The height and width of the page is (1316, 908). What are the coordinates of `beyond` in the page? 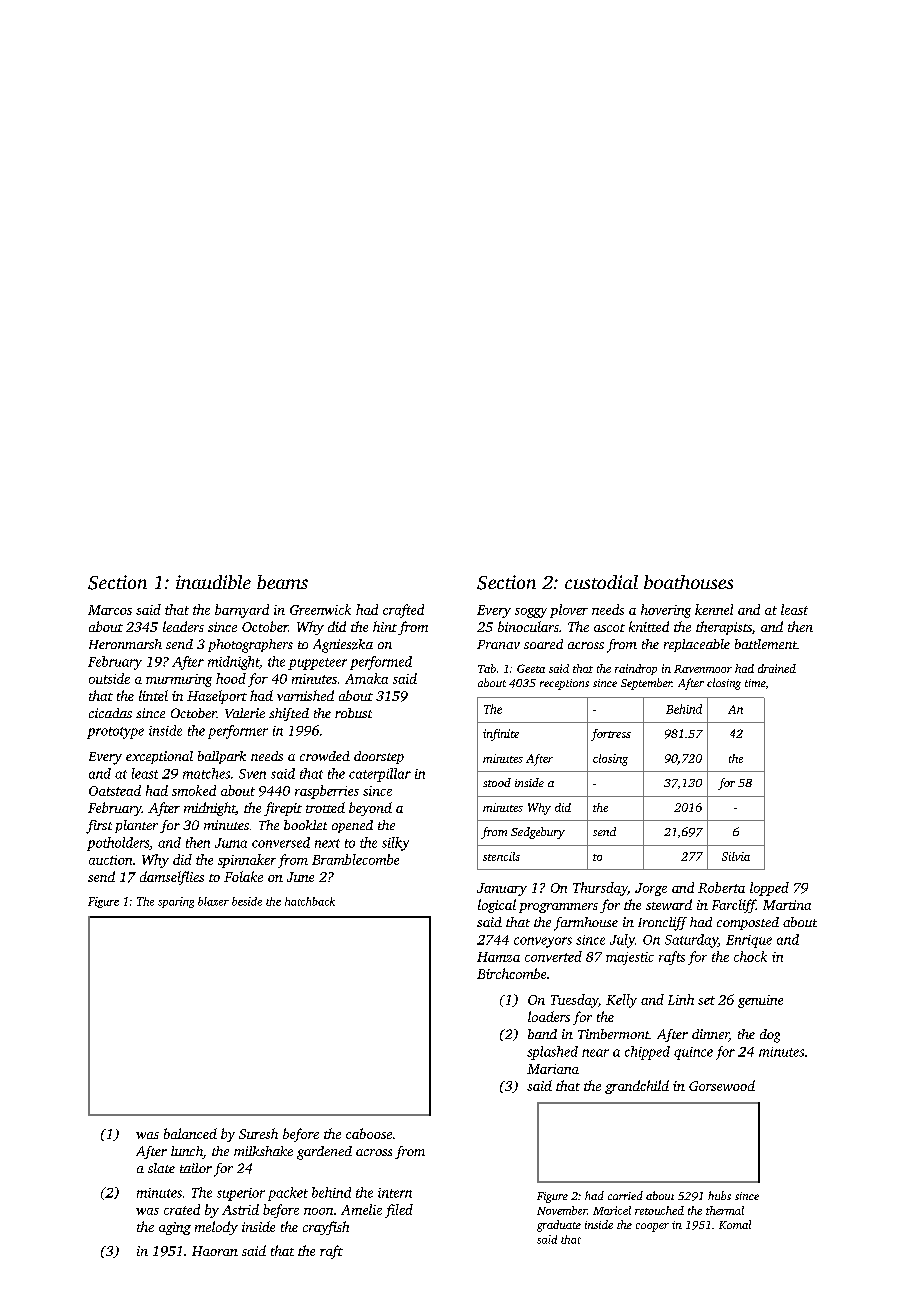 It's located at (370, 809).
